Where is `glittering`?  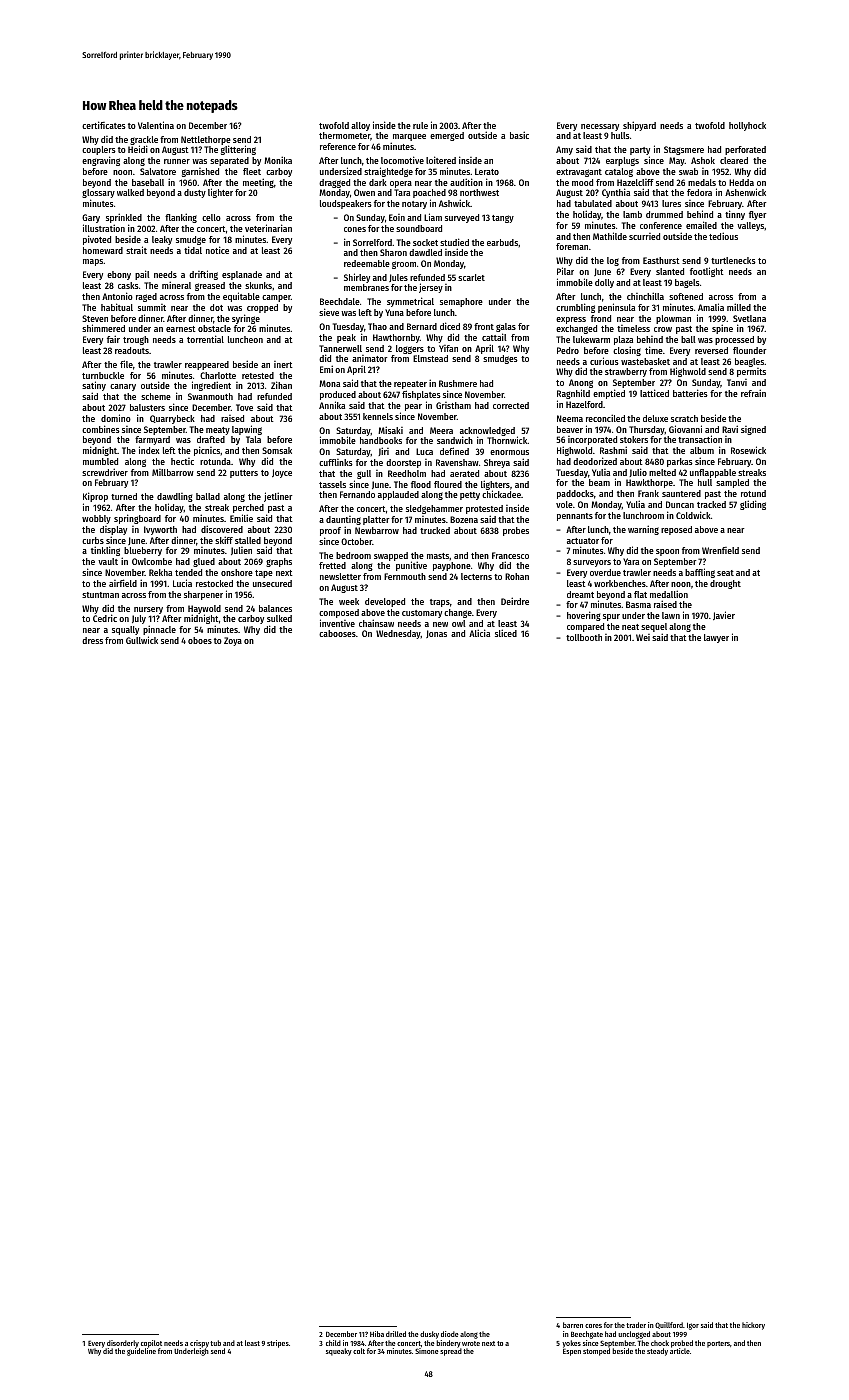 glittering is located at coordinates (238, 150).
